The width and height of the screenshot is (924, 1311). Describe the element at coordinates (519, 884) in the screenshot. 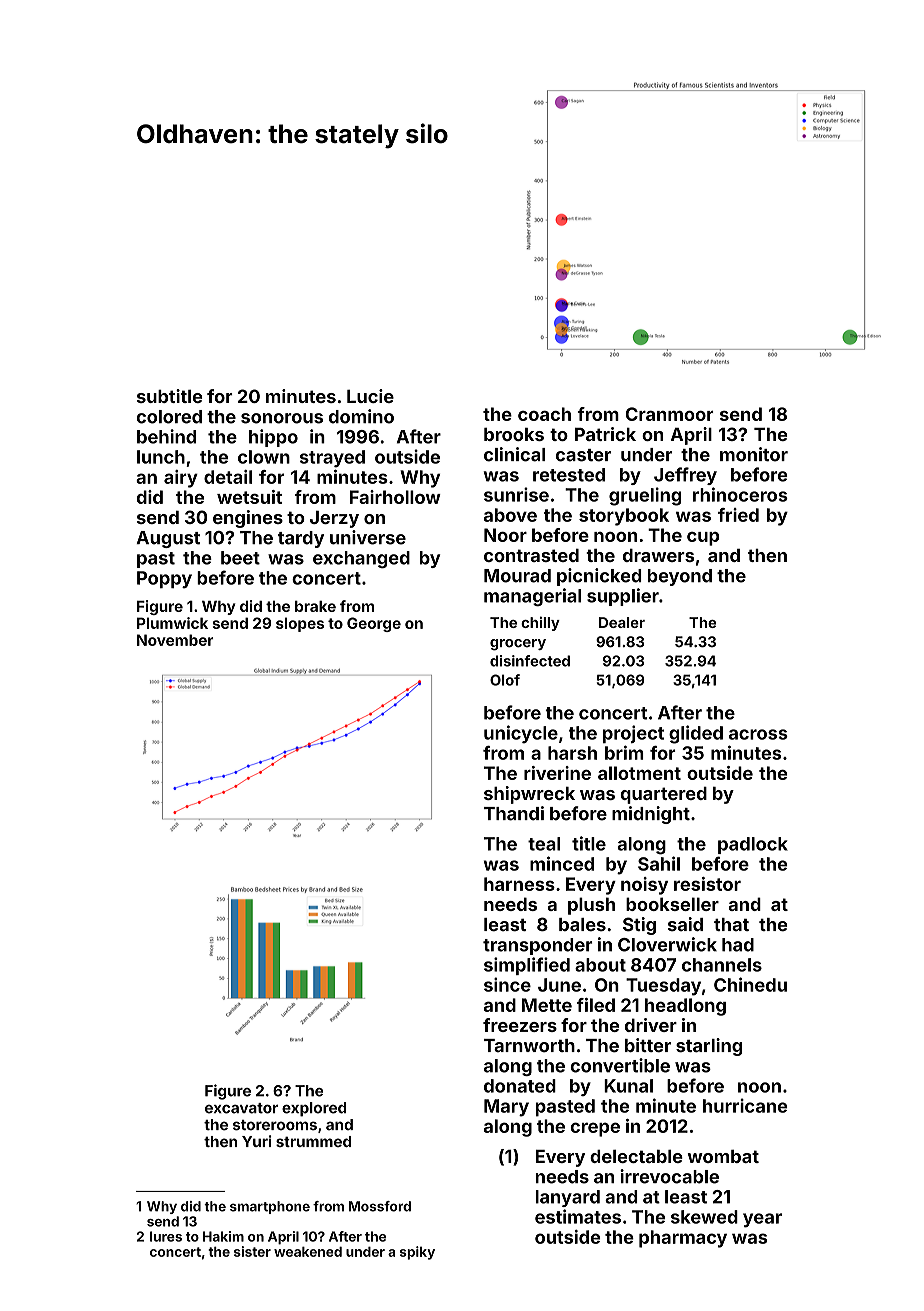

I see `harness` at that location.
